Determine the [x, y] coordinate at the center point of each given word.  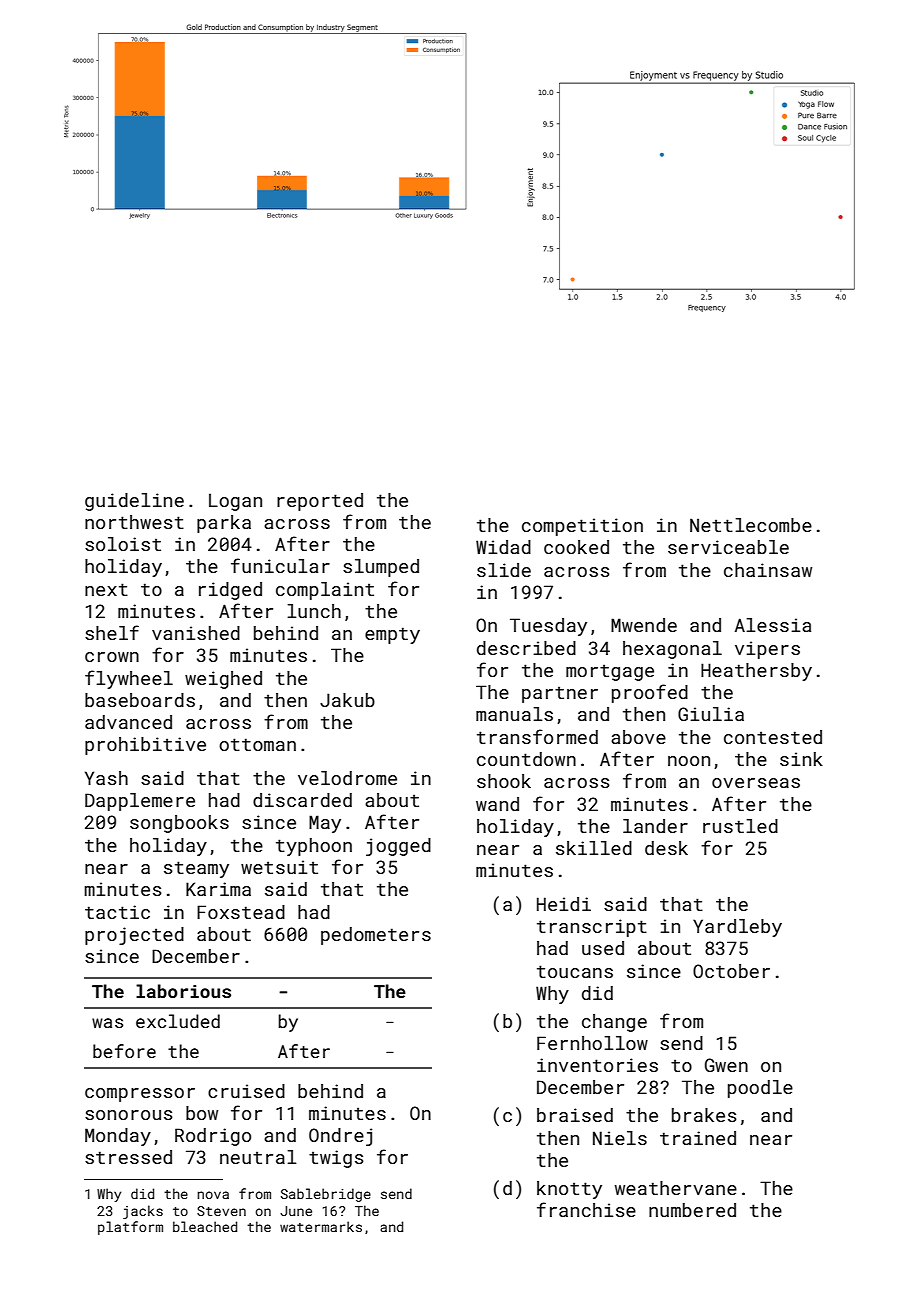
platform [130, 1228]
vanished [196, 633]
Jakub [347, 700]
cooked [576, 547]
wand [497, 804]
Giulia [711, 714]
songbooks [179, 824]
